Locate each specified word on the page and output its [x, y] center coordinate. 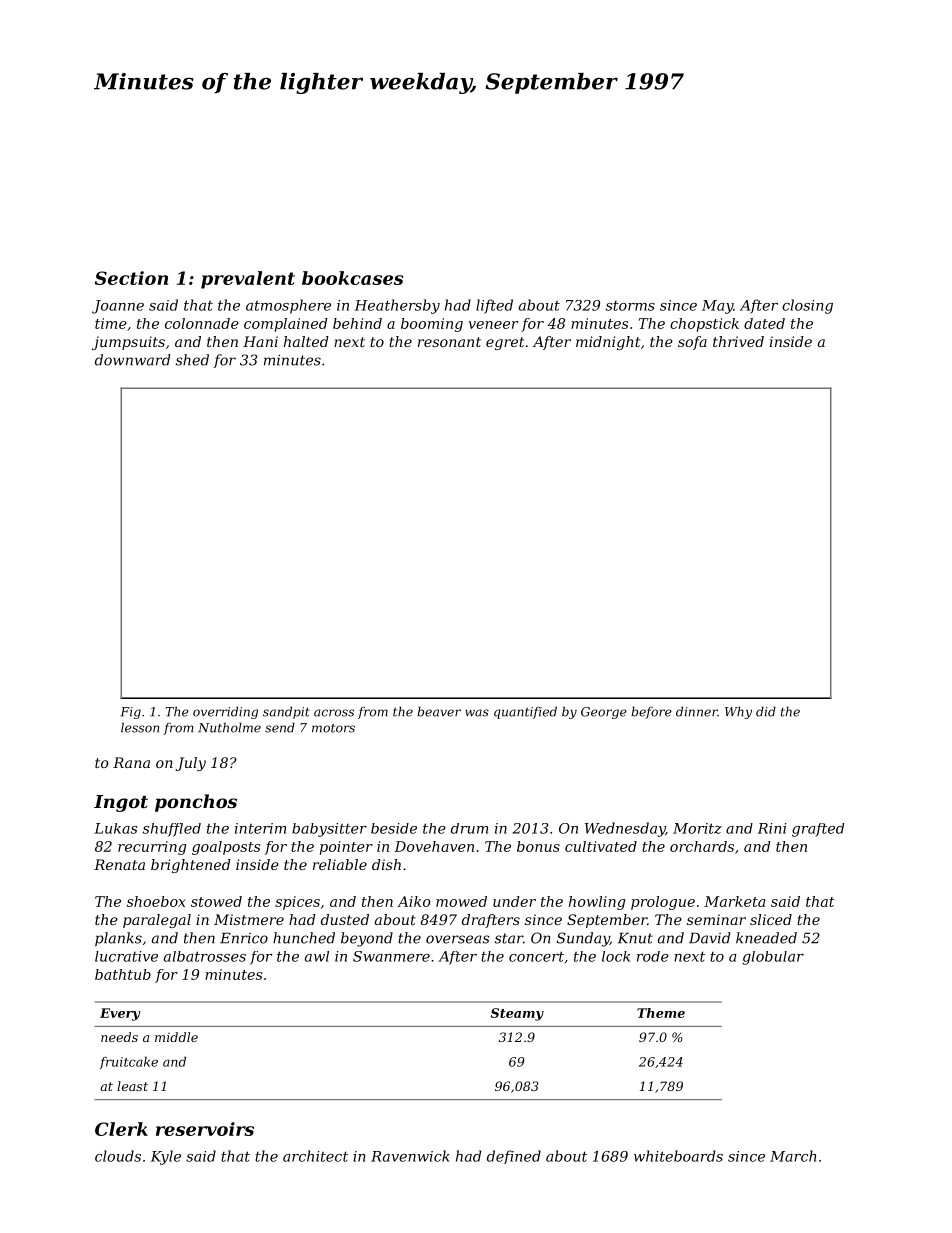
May [717, 307]
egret [505, 343]
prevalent [248, 280]
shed [192, 360]
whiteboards [678, 1156]
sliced [771, 919]
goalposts [226, 848]
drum [469, 828]
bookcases [353, 278]
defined [514, 1157]
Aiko [413, 901]
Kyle [166, 1157]
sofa [692, 343]
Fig [130, 713]
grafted [818, 830]
